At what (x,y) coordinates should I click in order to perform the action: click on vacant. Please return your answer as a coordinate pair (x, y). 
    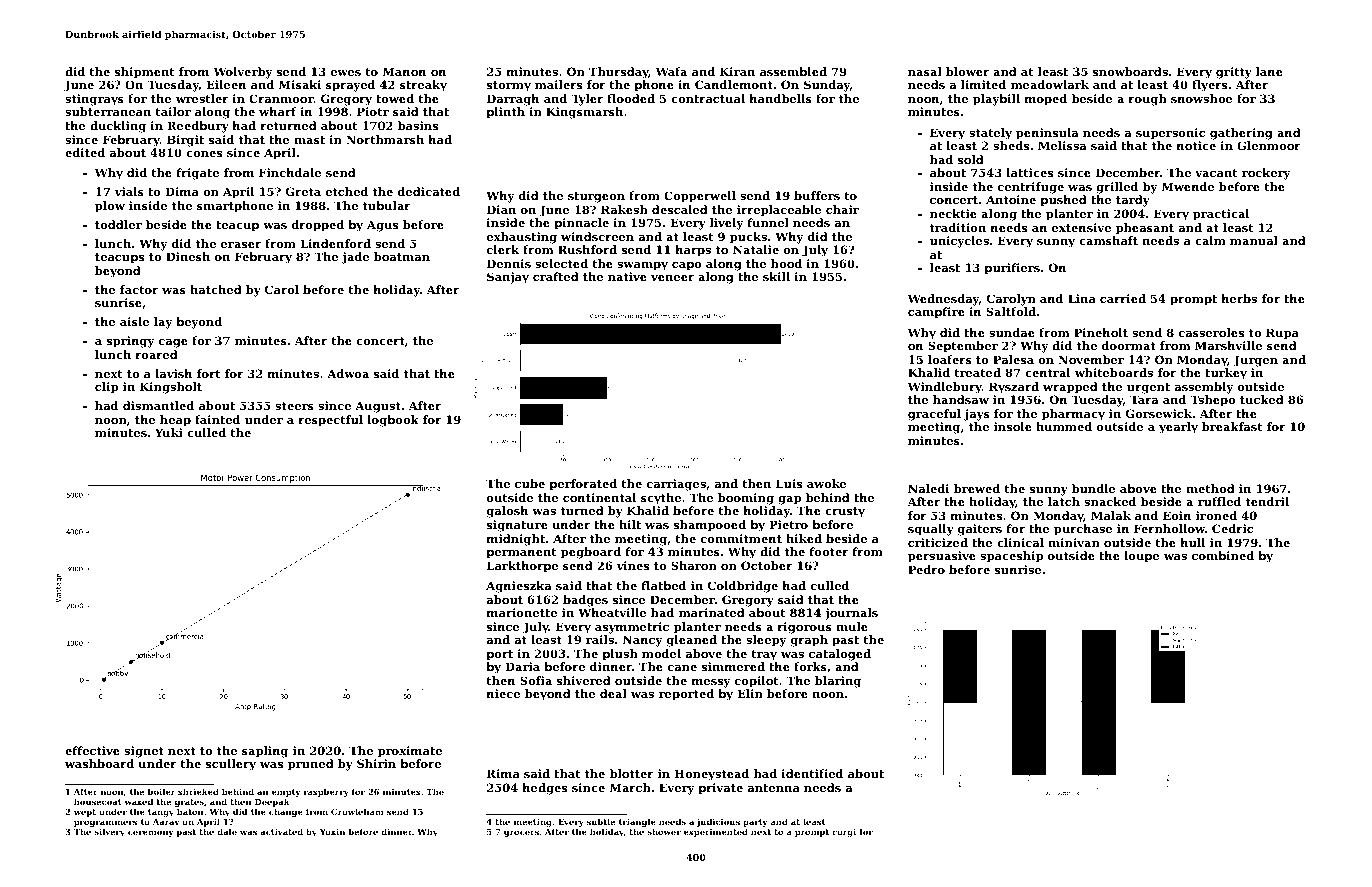
    Looking at the image, I should click on (1216, 173).
